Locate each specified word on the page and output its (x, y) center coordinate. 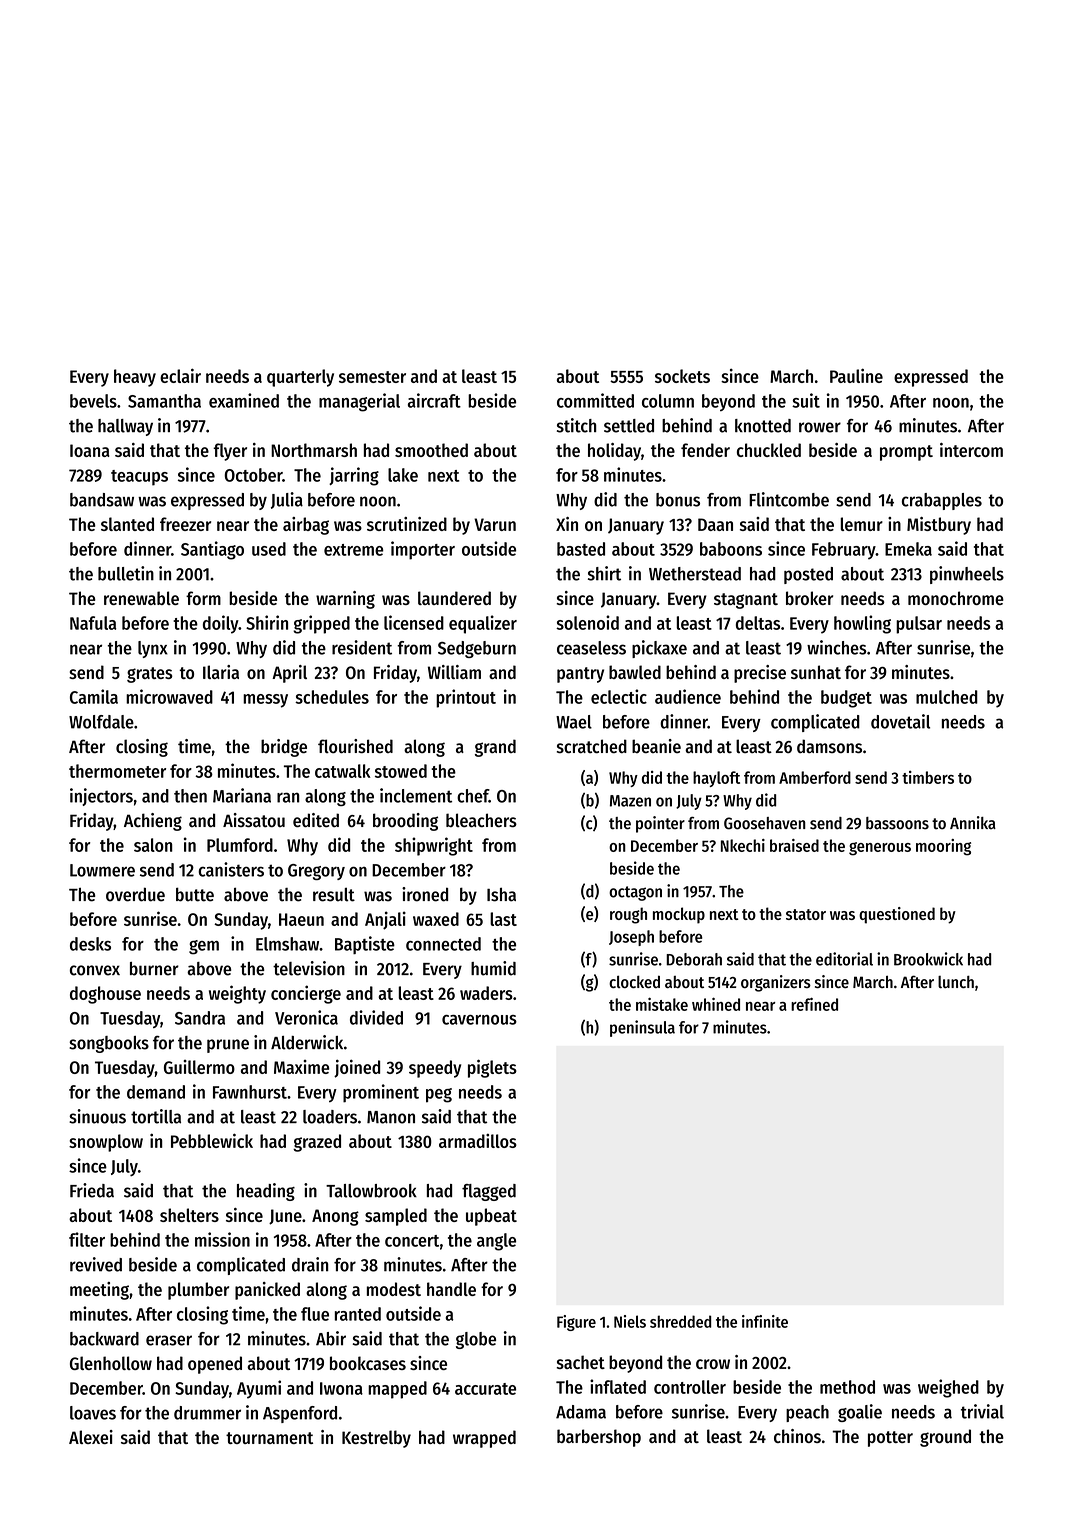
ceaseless (591, 648)
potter (890, 1439)
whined (716, 1004)
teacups (139, 478)
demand (156, 1092)
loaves (93, 1413)
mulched (947, 697)
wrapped (484, 1439)
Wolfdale (101, 722)
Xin (567, 524)
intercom (971, 450)
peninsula (642, 1028)
